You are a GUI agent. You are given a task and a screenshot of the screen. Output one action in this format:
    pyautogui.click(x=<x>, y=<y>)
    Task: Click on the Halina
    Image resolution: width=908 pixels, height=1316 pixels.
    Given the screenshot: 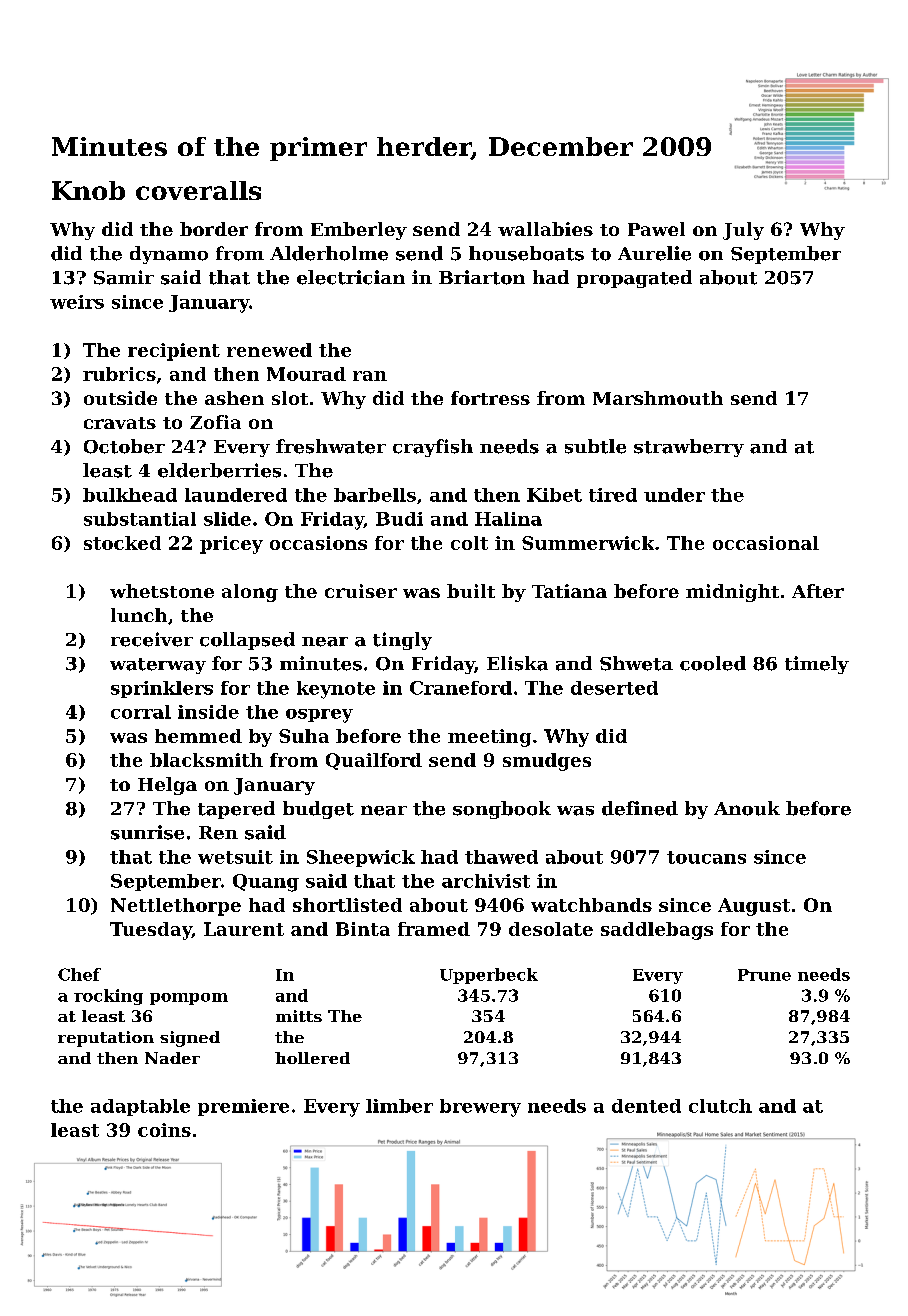 What is the action you would take?
    pyautogui.click(x=508, y=519)
